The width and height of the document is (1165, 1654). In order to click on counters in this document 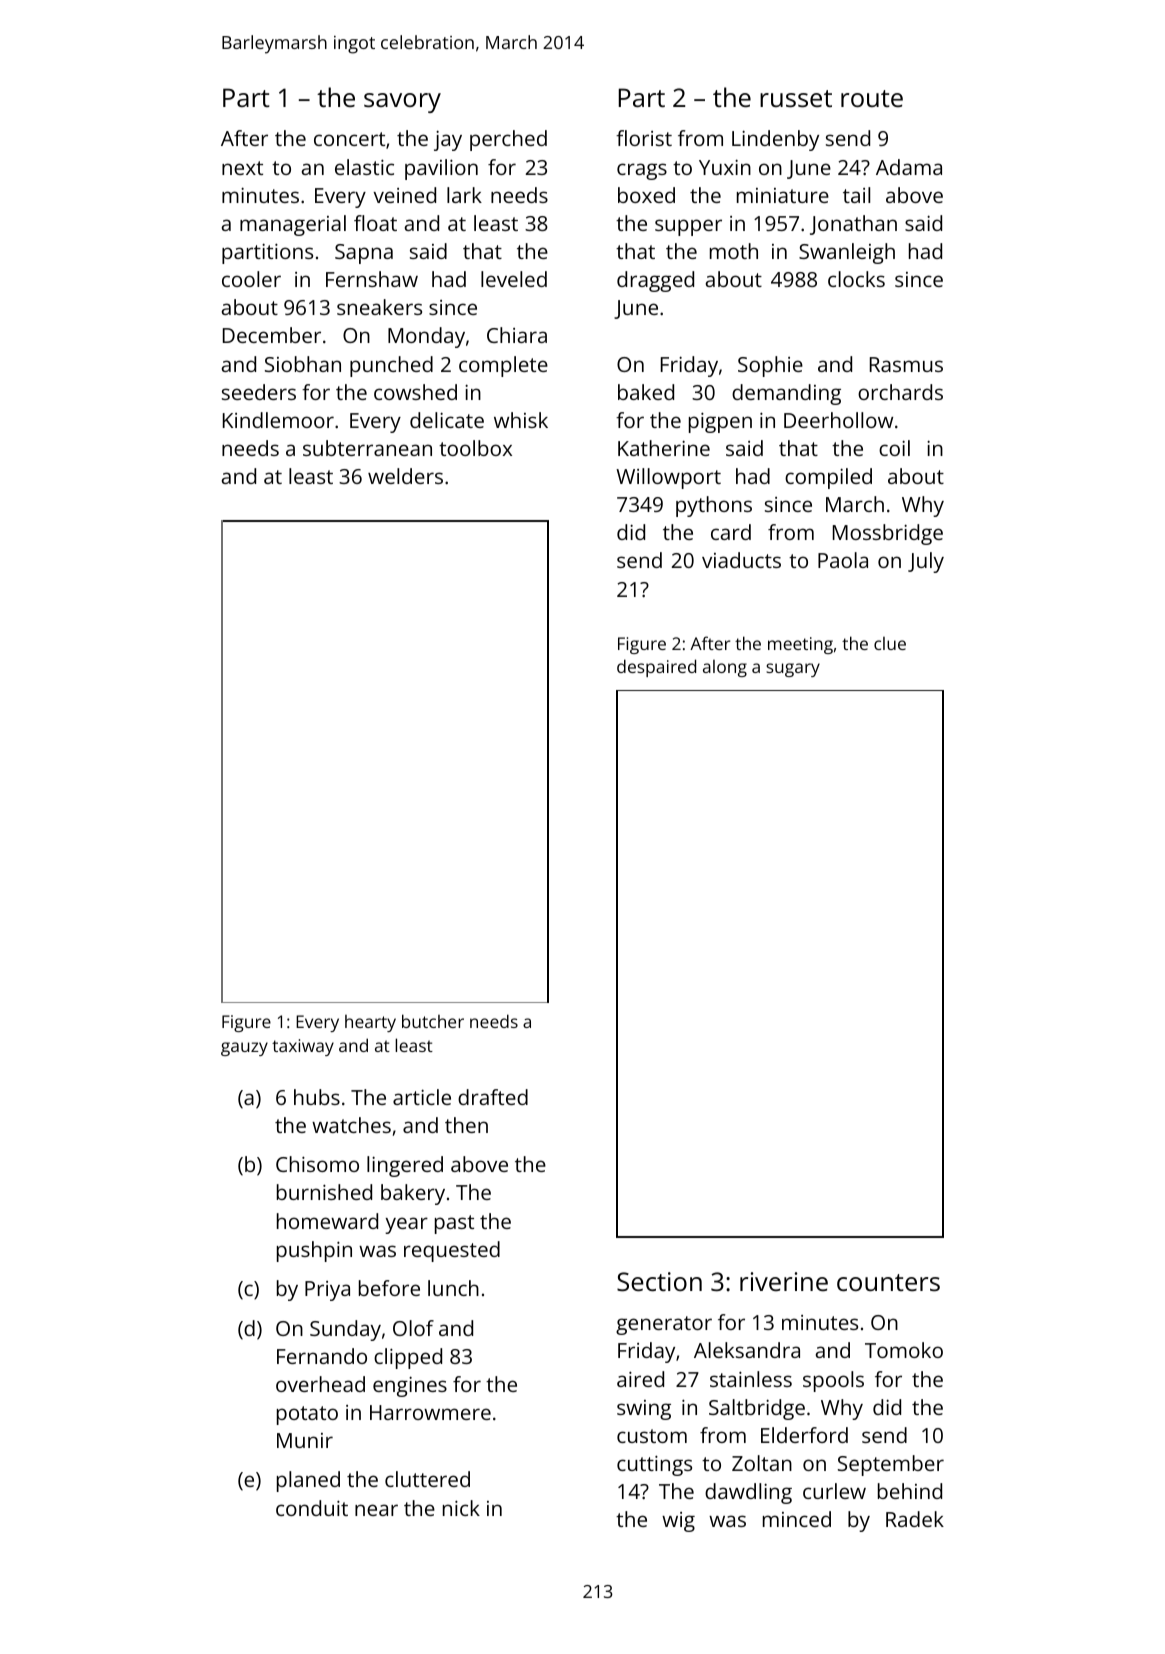, I will do `click(888, 1282)`.
